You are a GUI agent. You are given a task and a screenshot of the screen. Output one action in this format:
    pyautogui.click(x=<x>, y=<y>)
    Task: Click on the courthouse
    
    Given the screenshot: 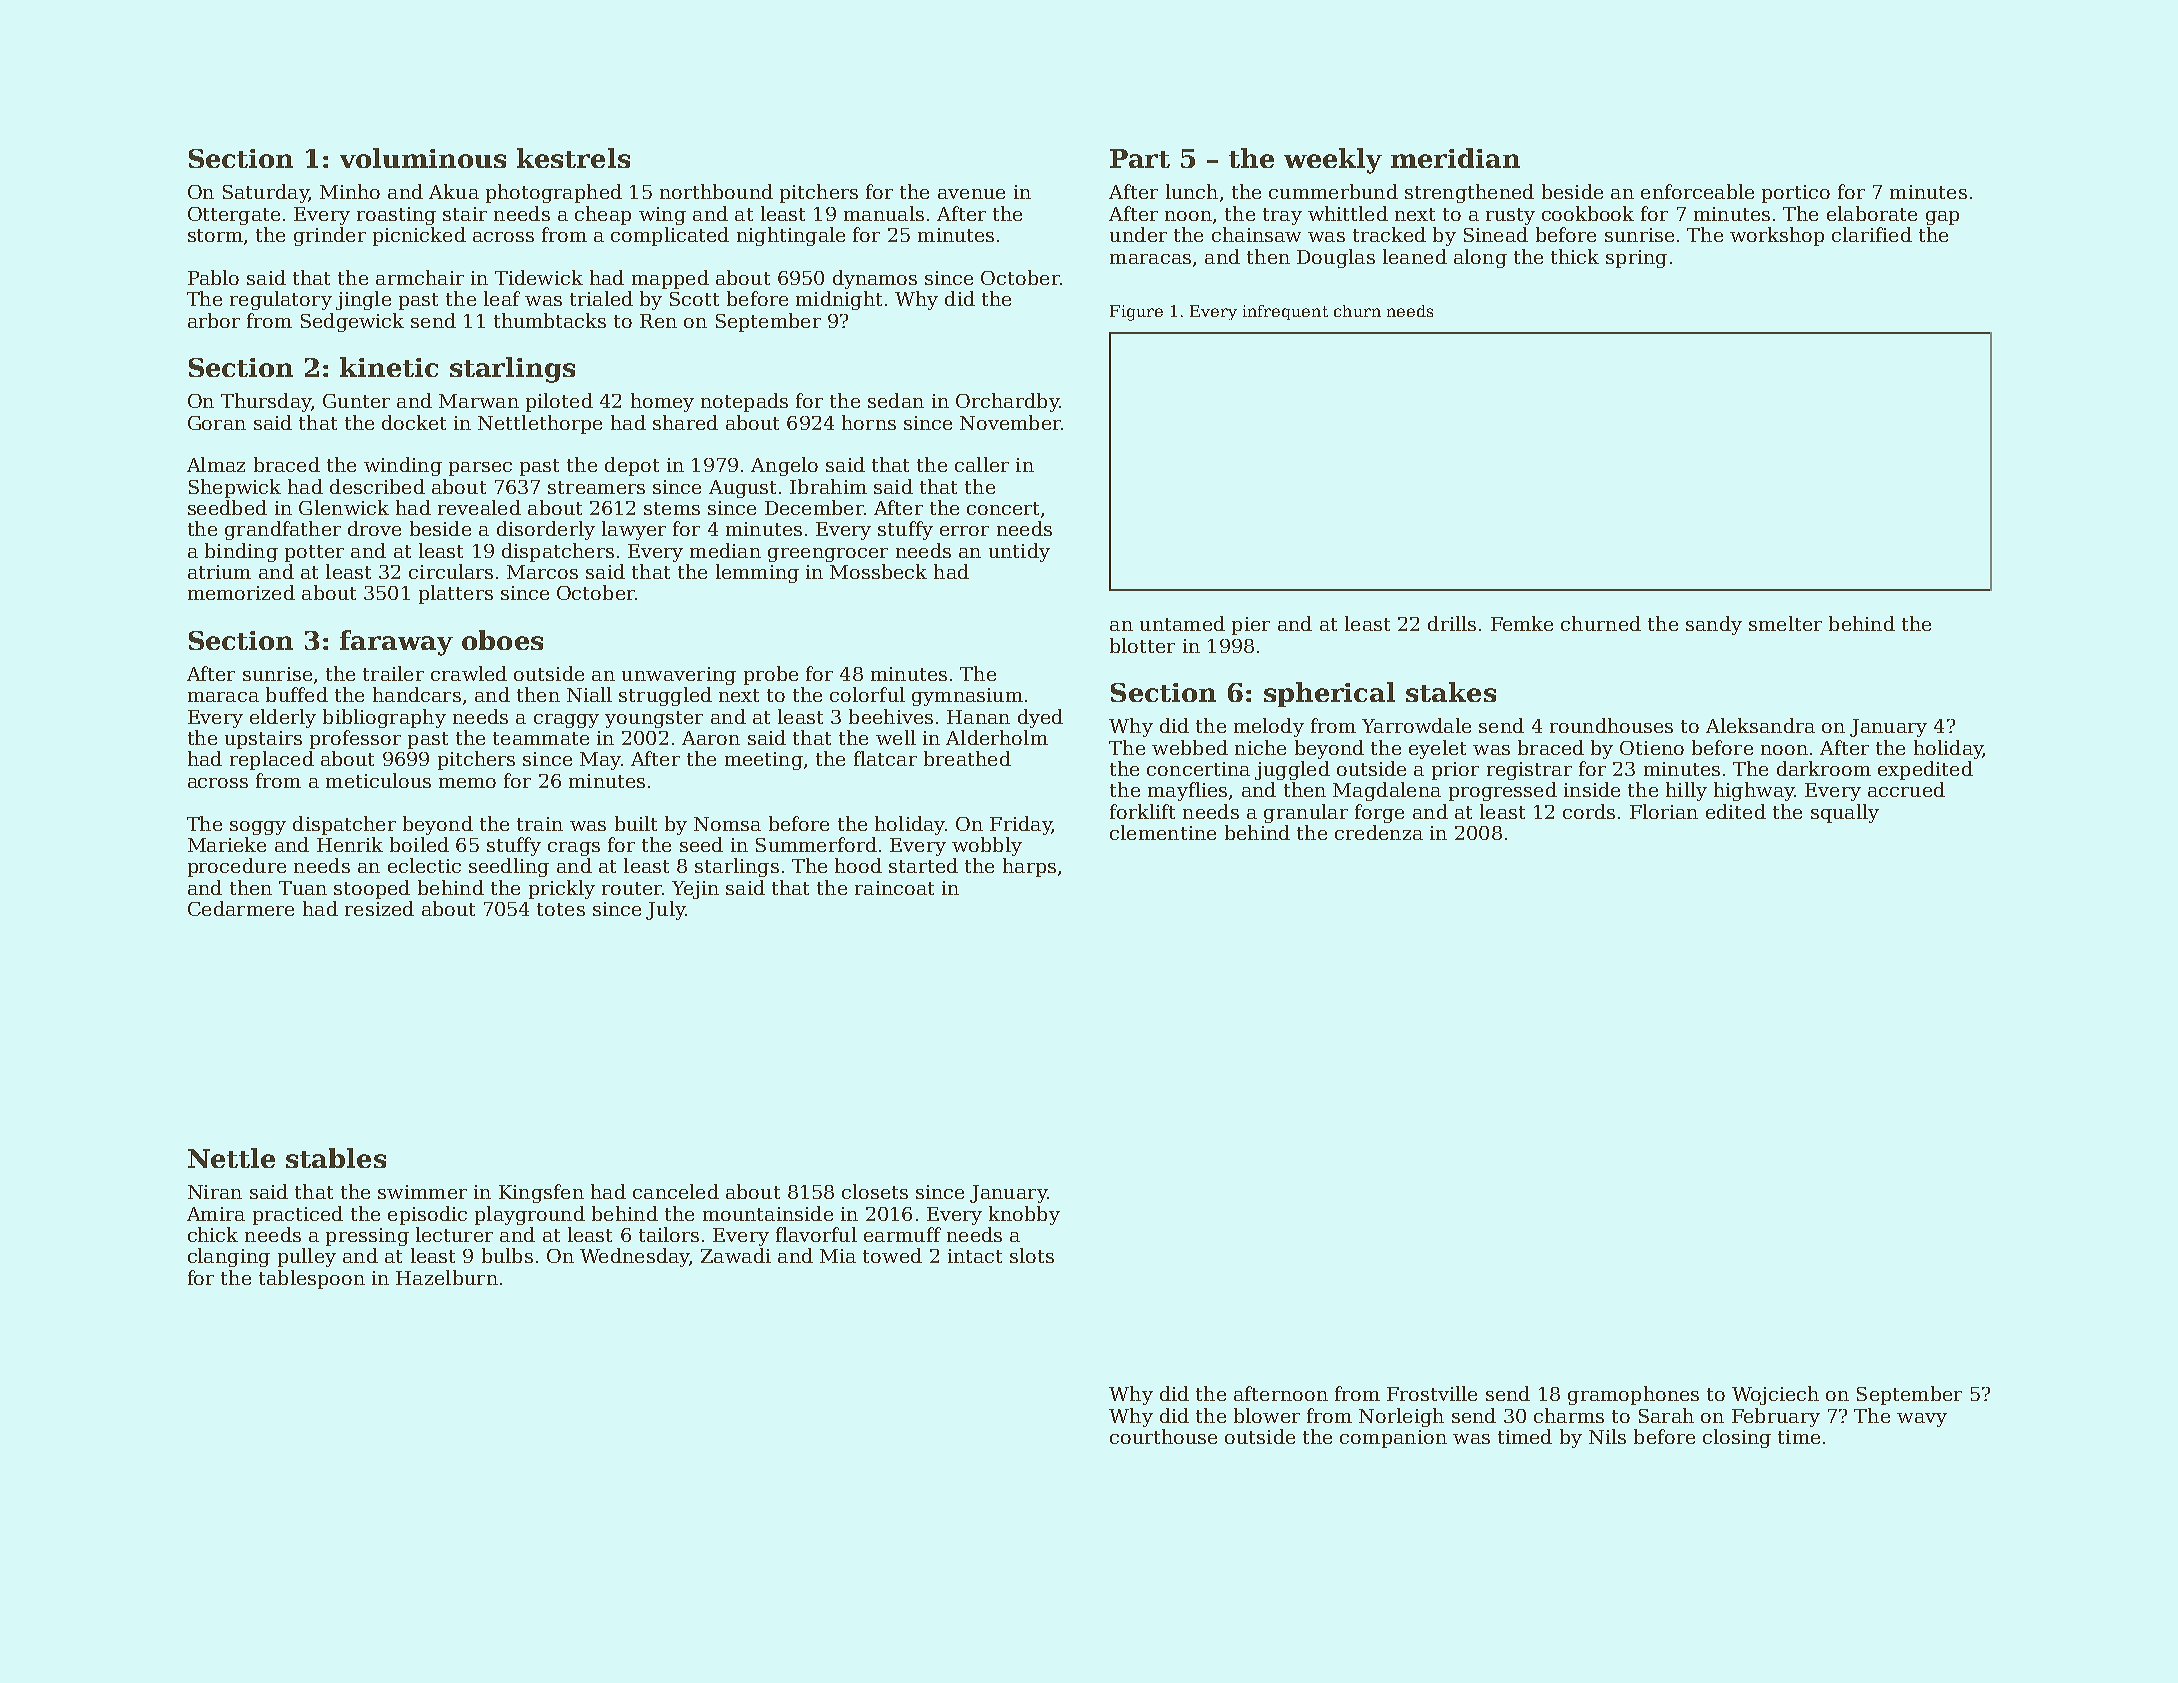 What is the action you would take?
    pyautogui.click(x=1163, y=1436)
